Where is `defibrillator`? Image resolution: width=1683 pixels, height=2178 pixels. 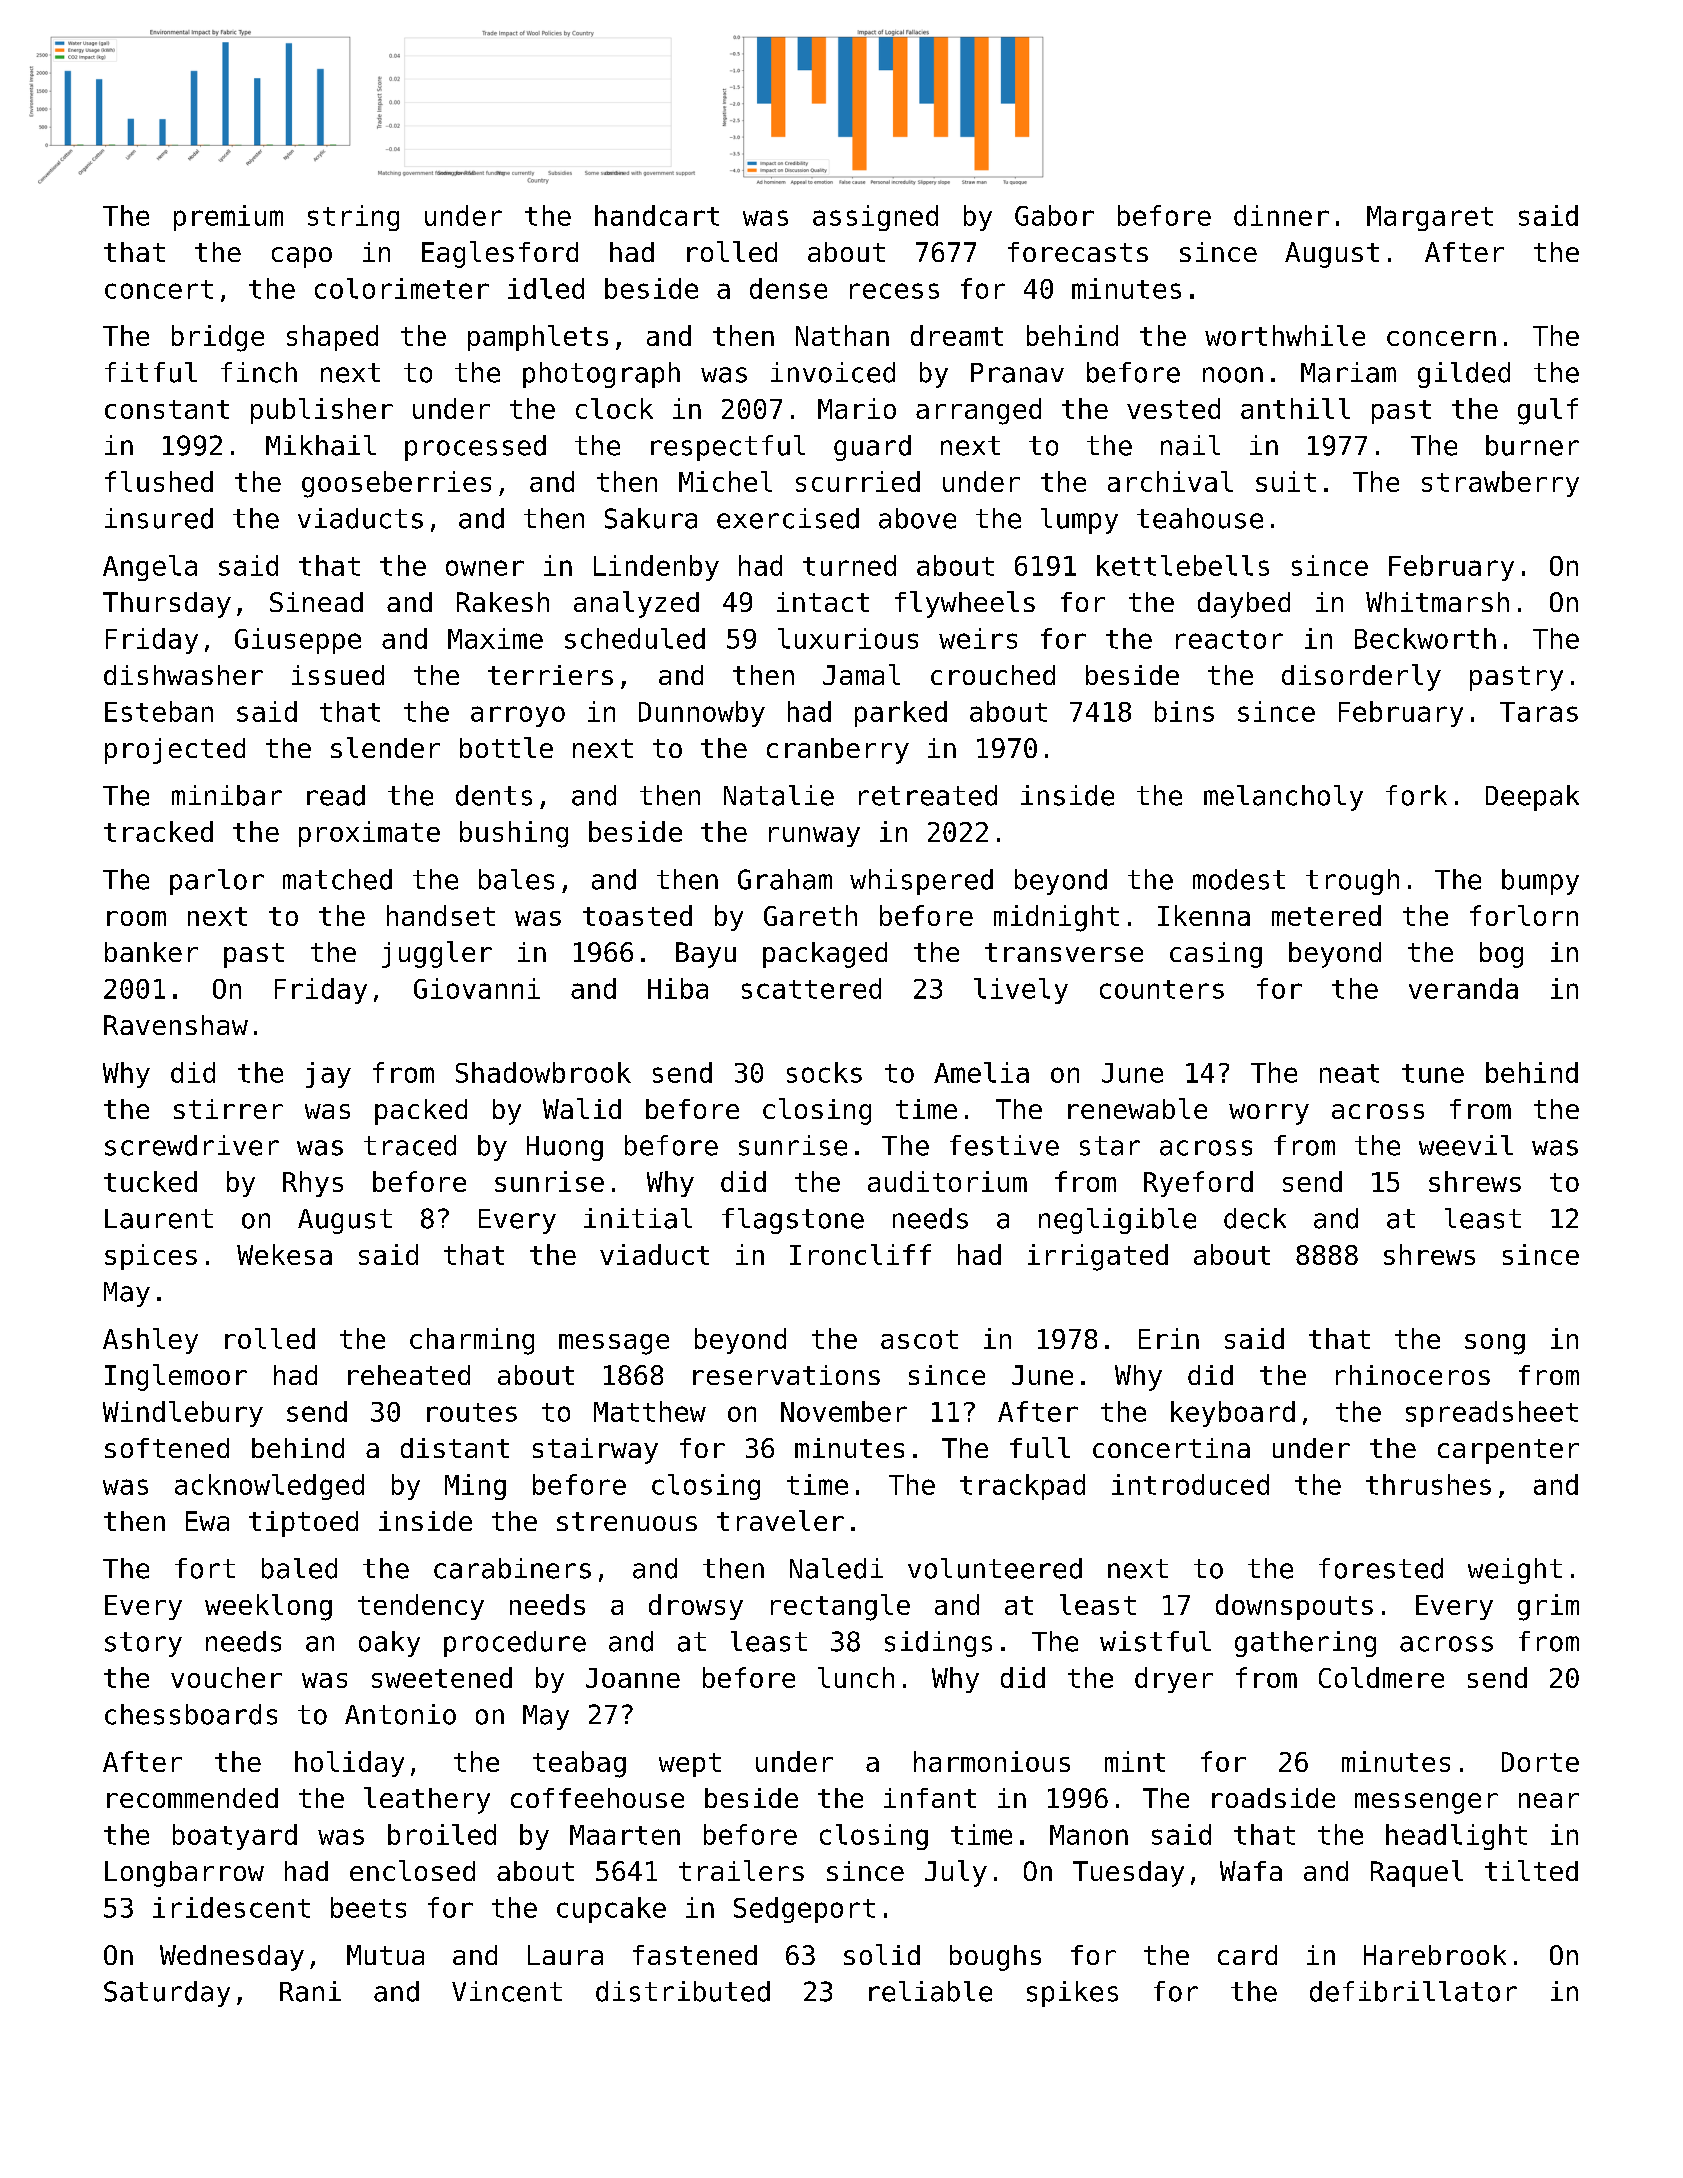
defibrillator is located at coordinates (1413, 1991).
